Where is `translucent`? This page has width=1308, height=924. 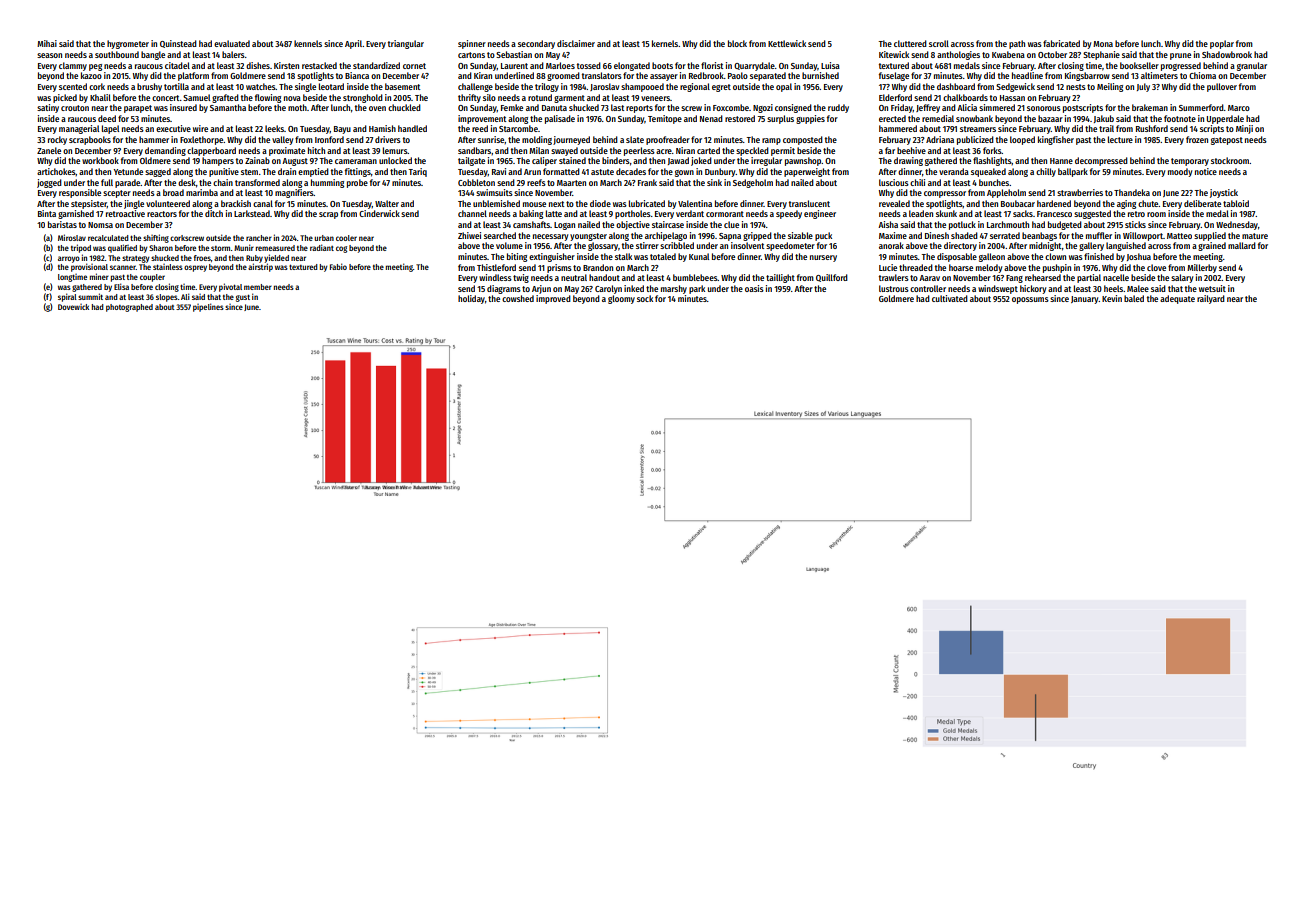 translucent is located at coordinates (809, 203).
